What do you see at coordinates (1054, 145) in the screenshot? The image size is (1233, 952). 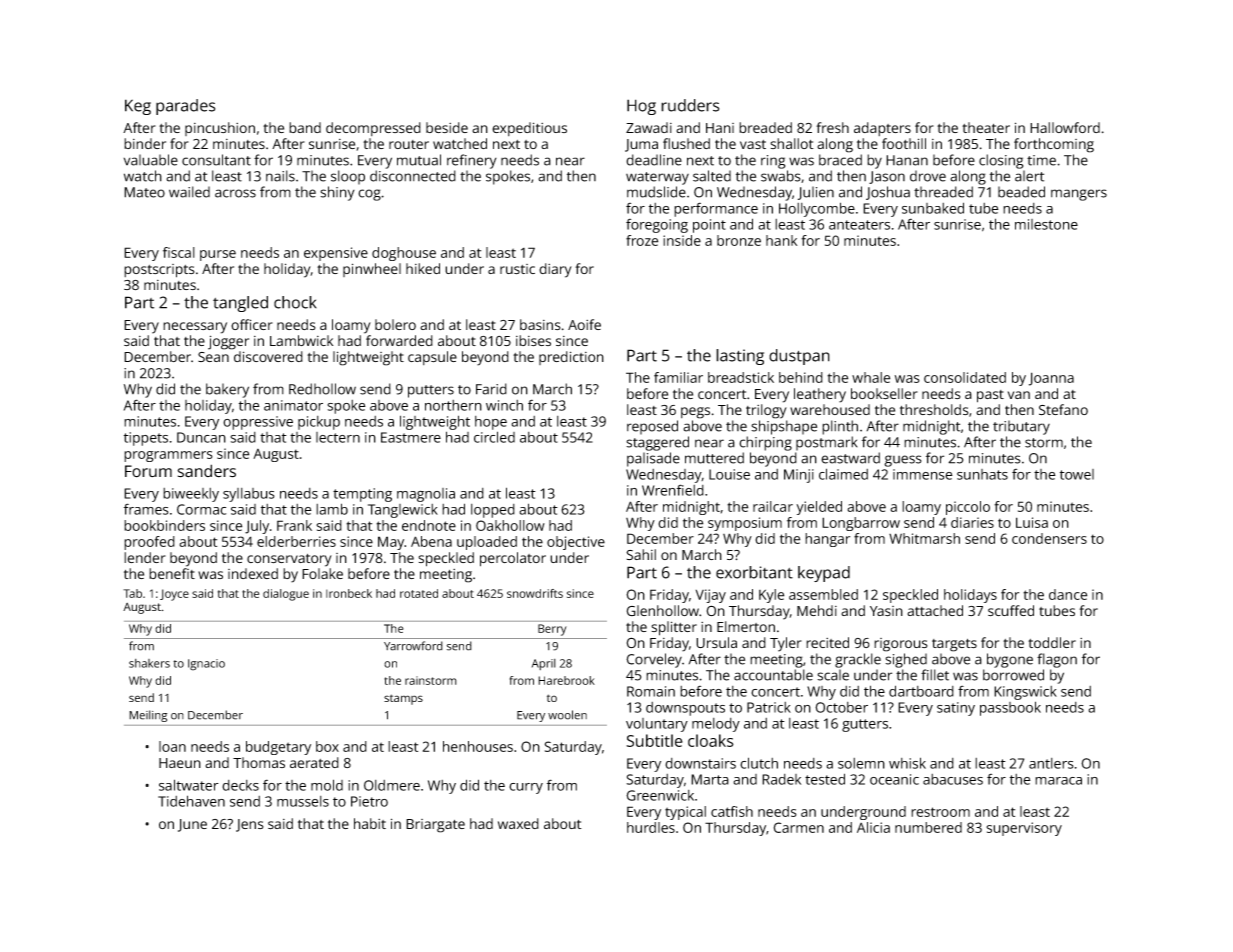 I see `forthcoming` at bounding box center [1054, 145].
